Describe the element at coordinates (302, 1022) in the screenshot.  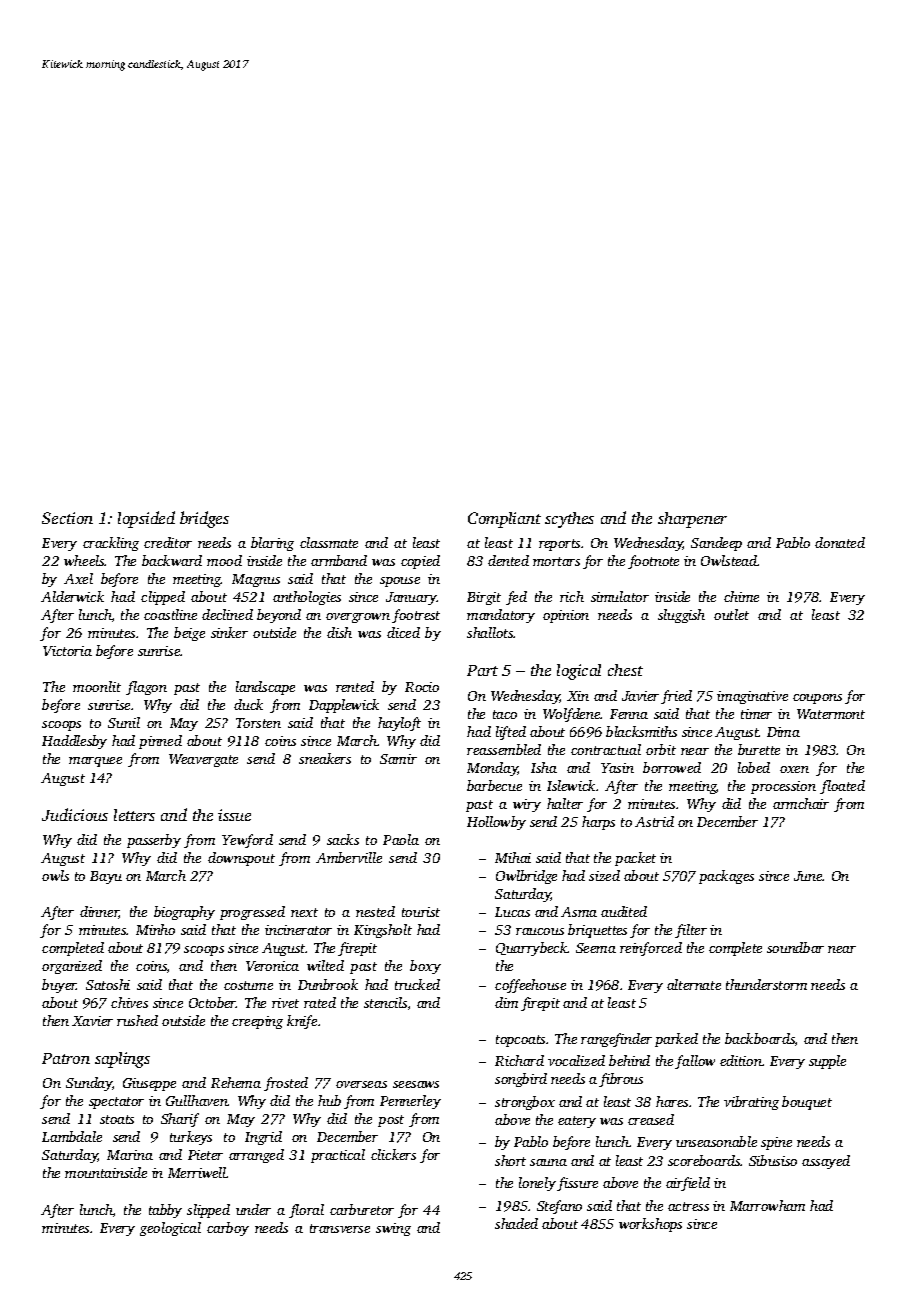
I see `knife` at that location.
